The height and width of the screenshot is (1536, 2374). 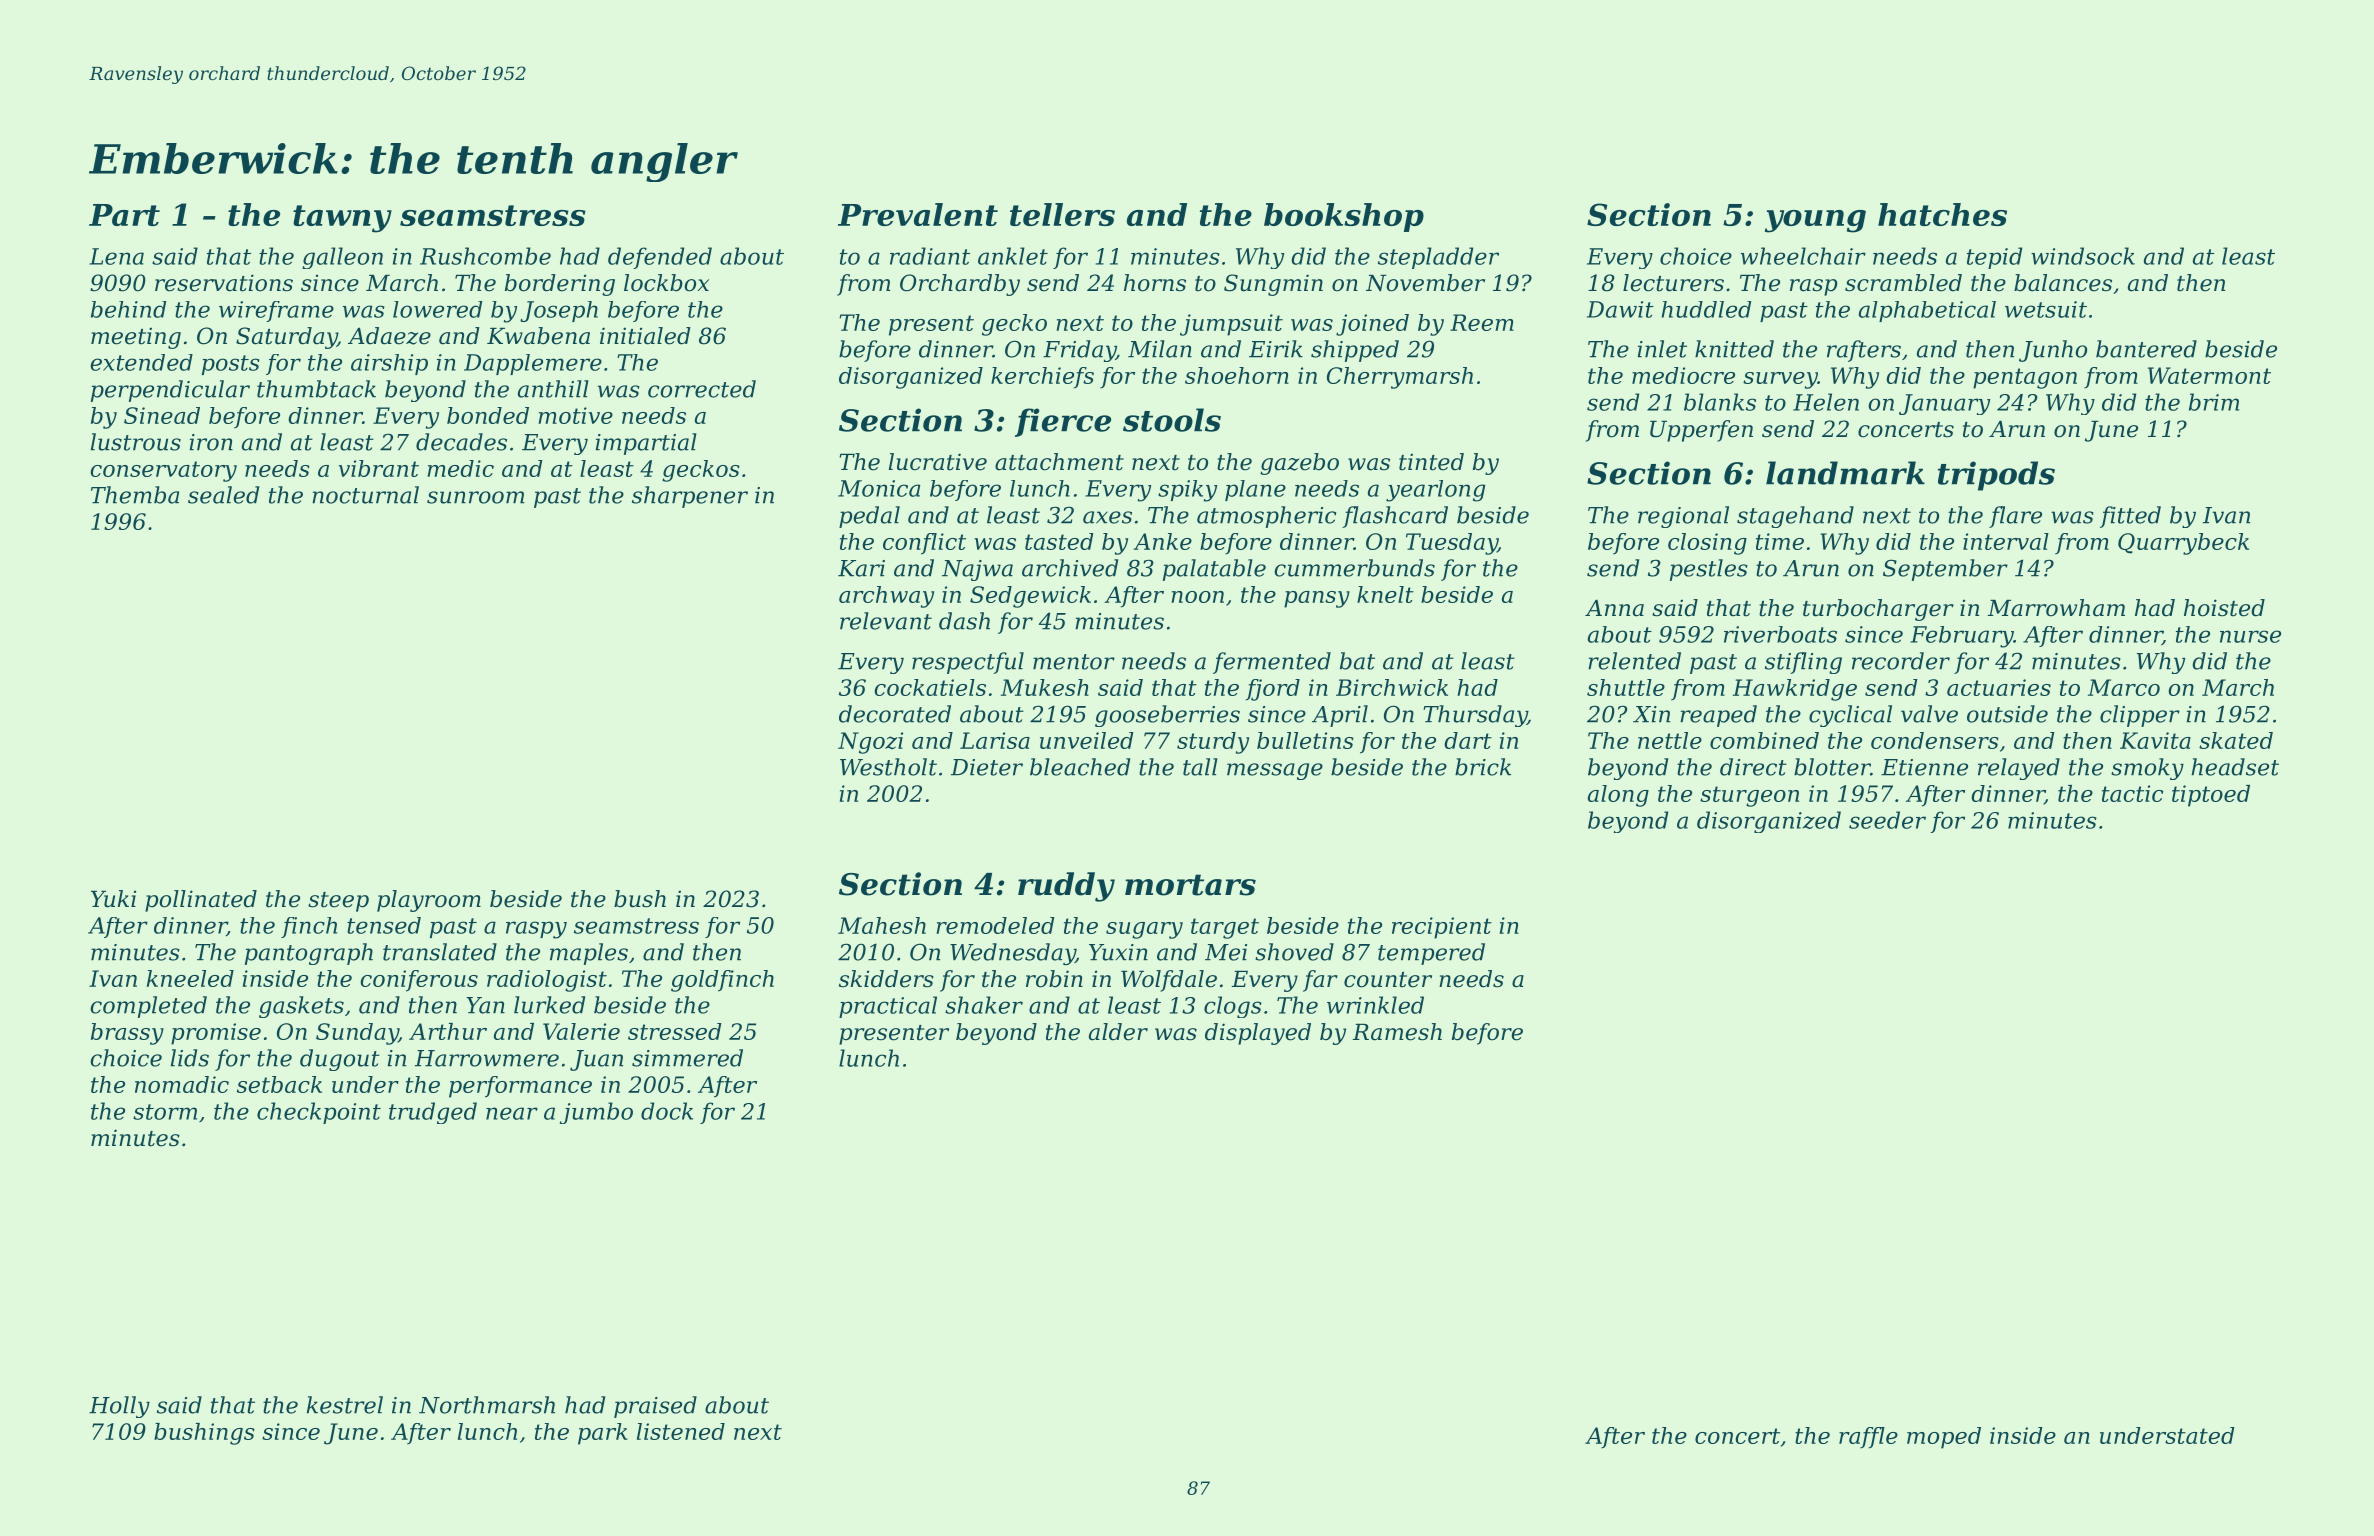 I want to click on Ramesh, so click(x=1397, y=1032).
